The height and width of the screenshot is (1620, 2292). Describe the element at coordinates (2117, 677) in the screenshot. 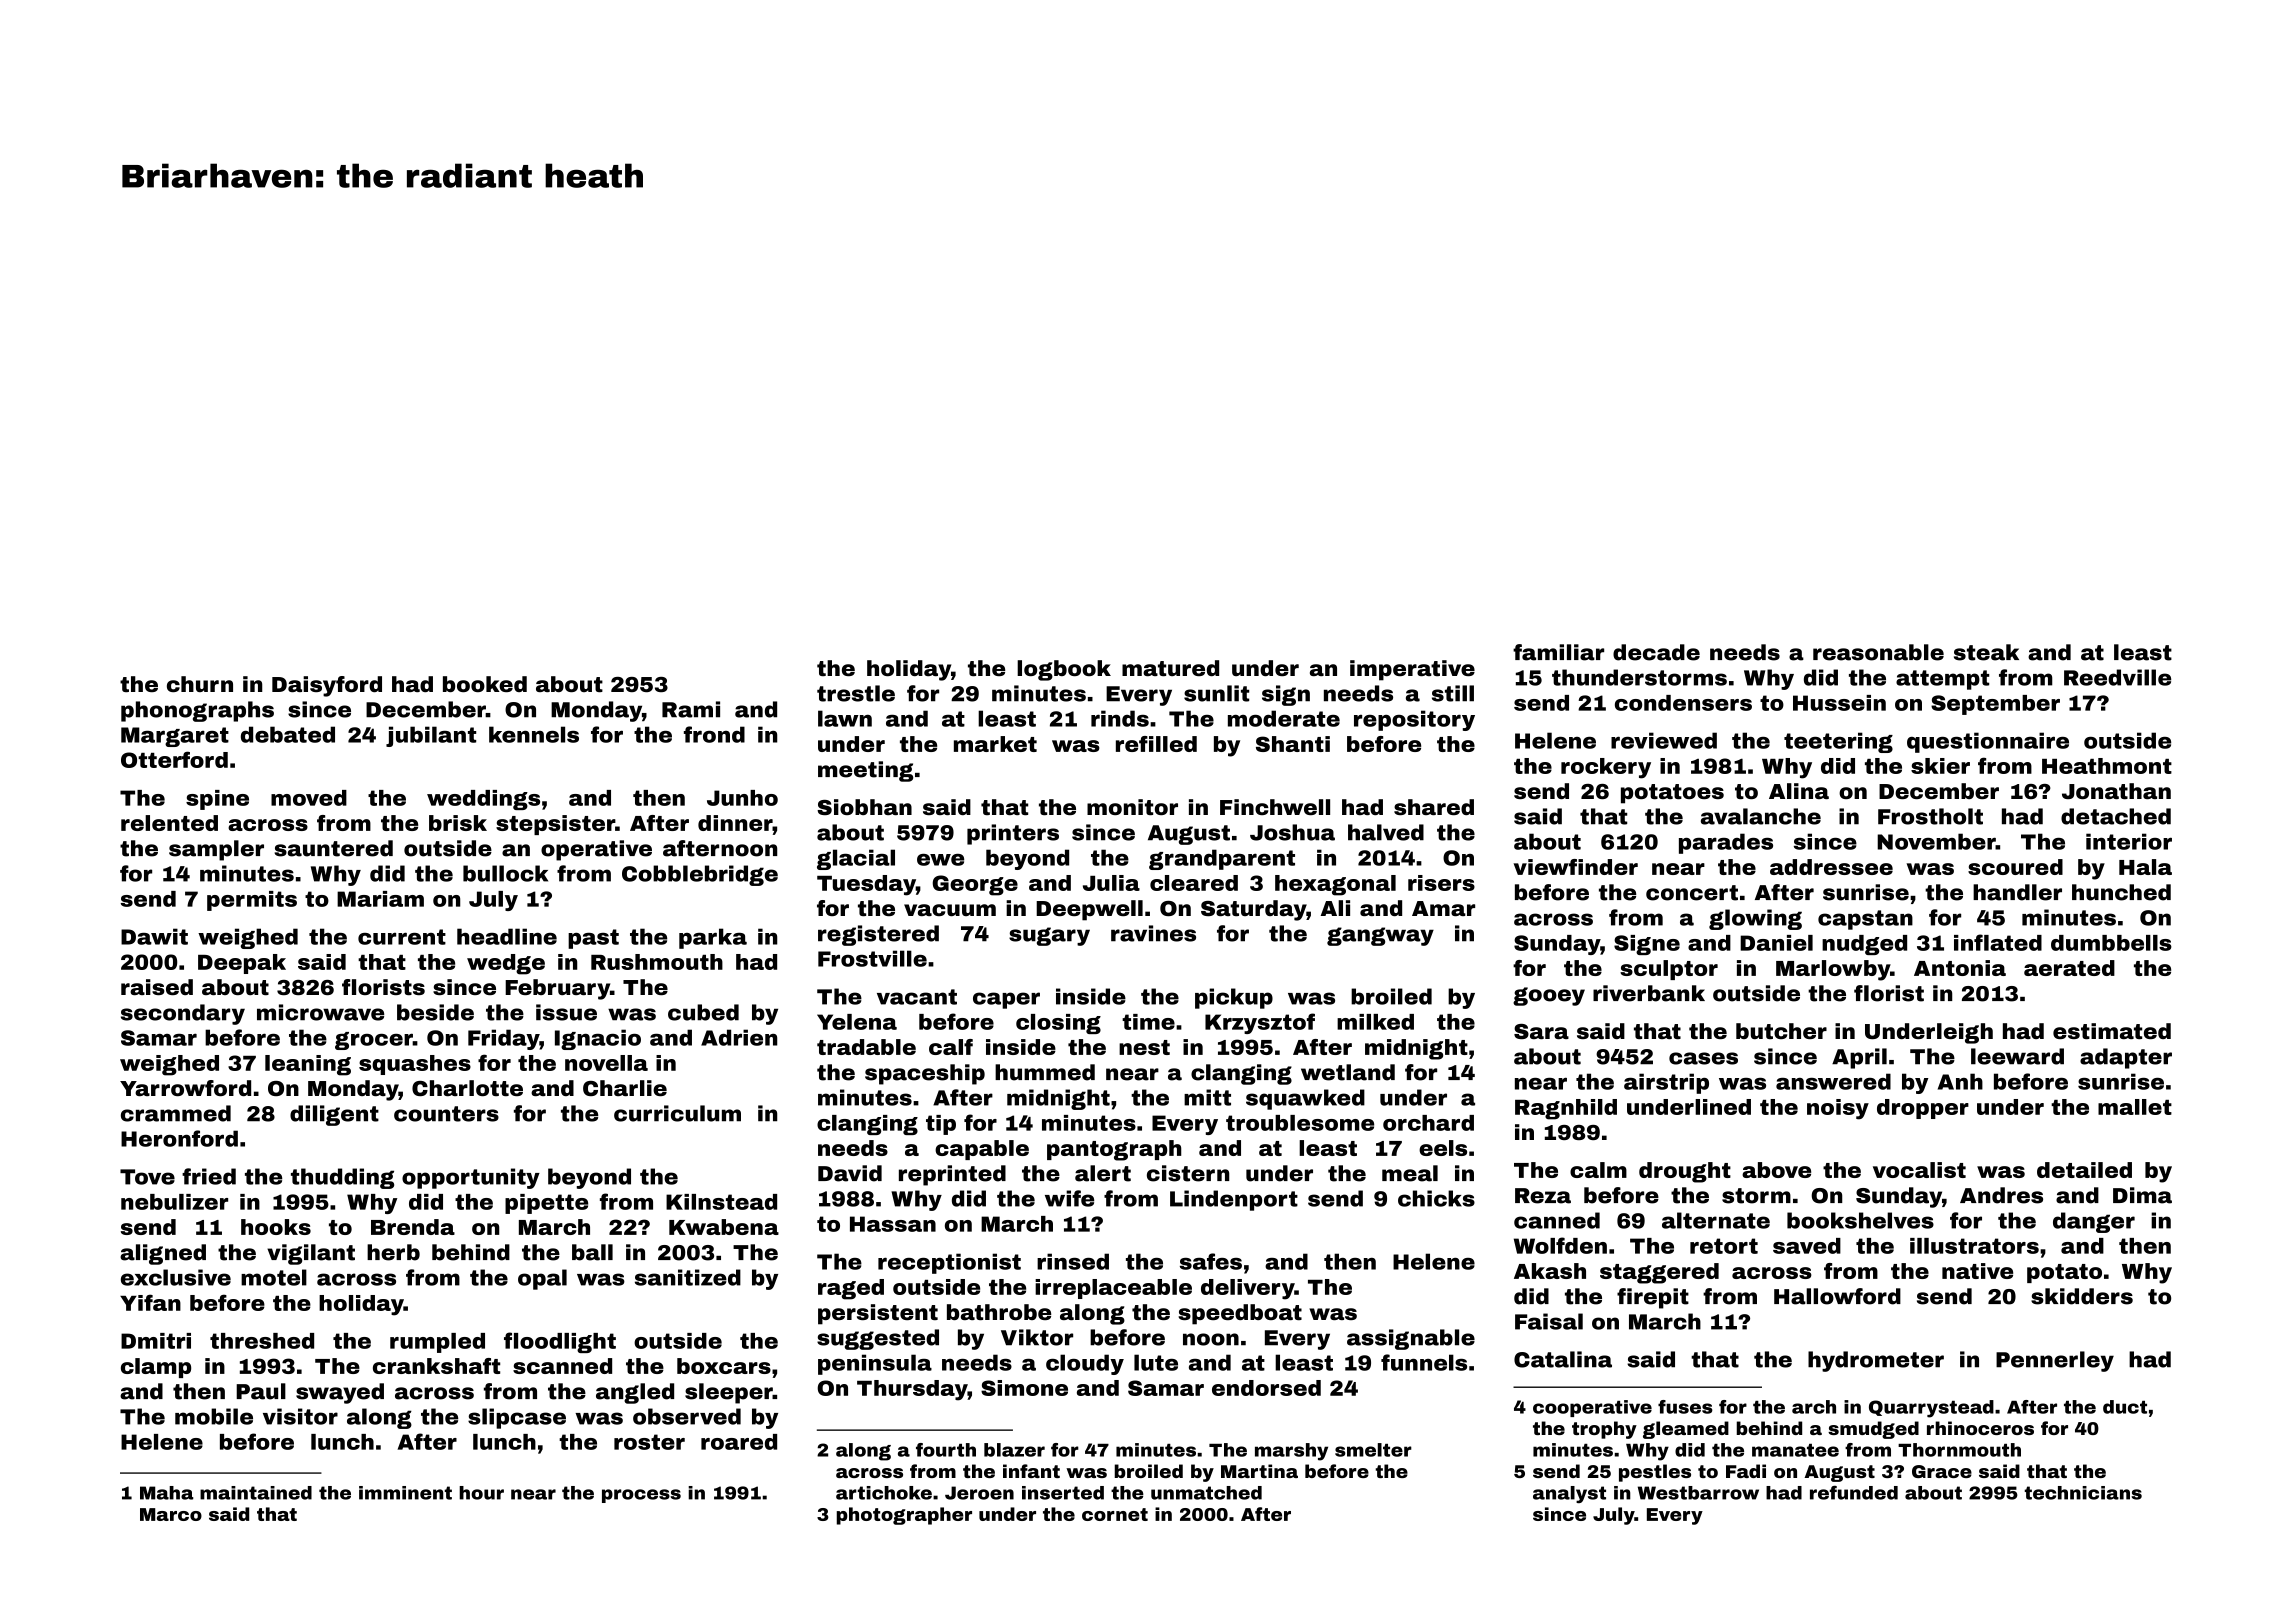

I see `Reedville` at that location.
